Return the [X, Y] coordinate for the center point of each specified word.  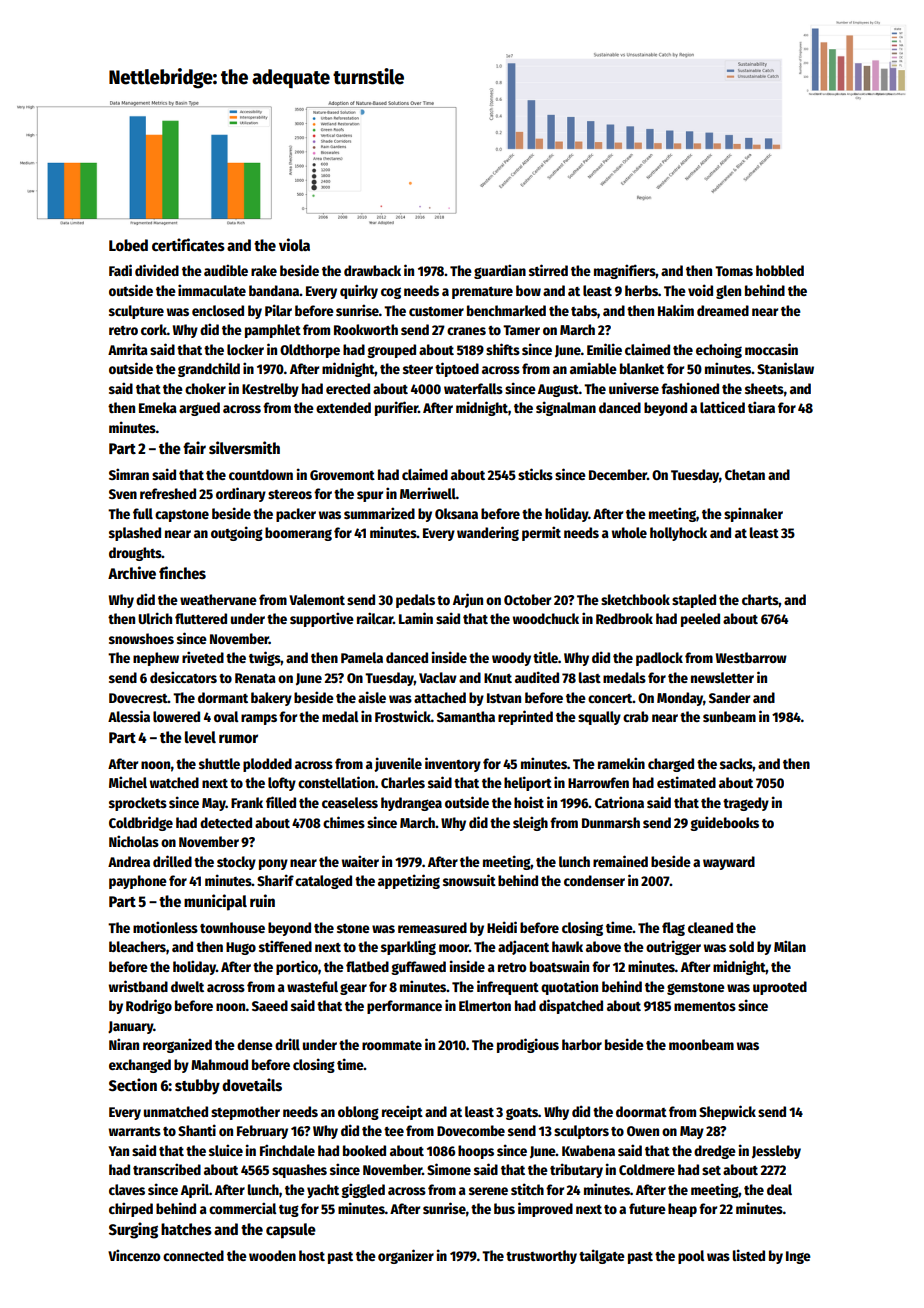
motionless [165, 927]
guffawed [418, 968]
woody [511, 659]
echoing [719, 350]
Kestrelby [270, 390]
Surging [133, 1230]
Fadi [120, 270]
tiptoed [457, 369]
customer [436, 311]
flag [673, 929]
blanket [642, 368]
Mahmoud [219, 1064]
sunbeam [729, 716]
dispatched [571, 1006]
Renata [255, 678]
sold [741, 946]
